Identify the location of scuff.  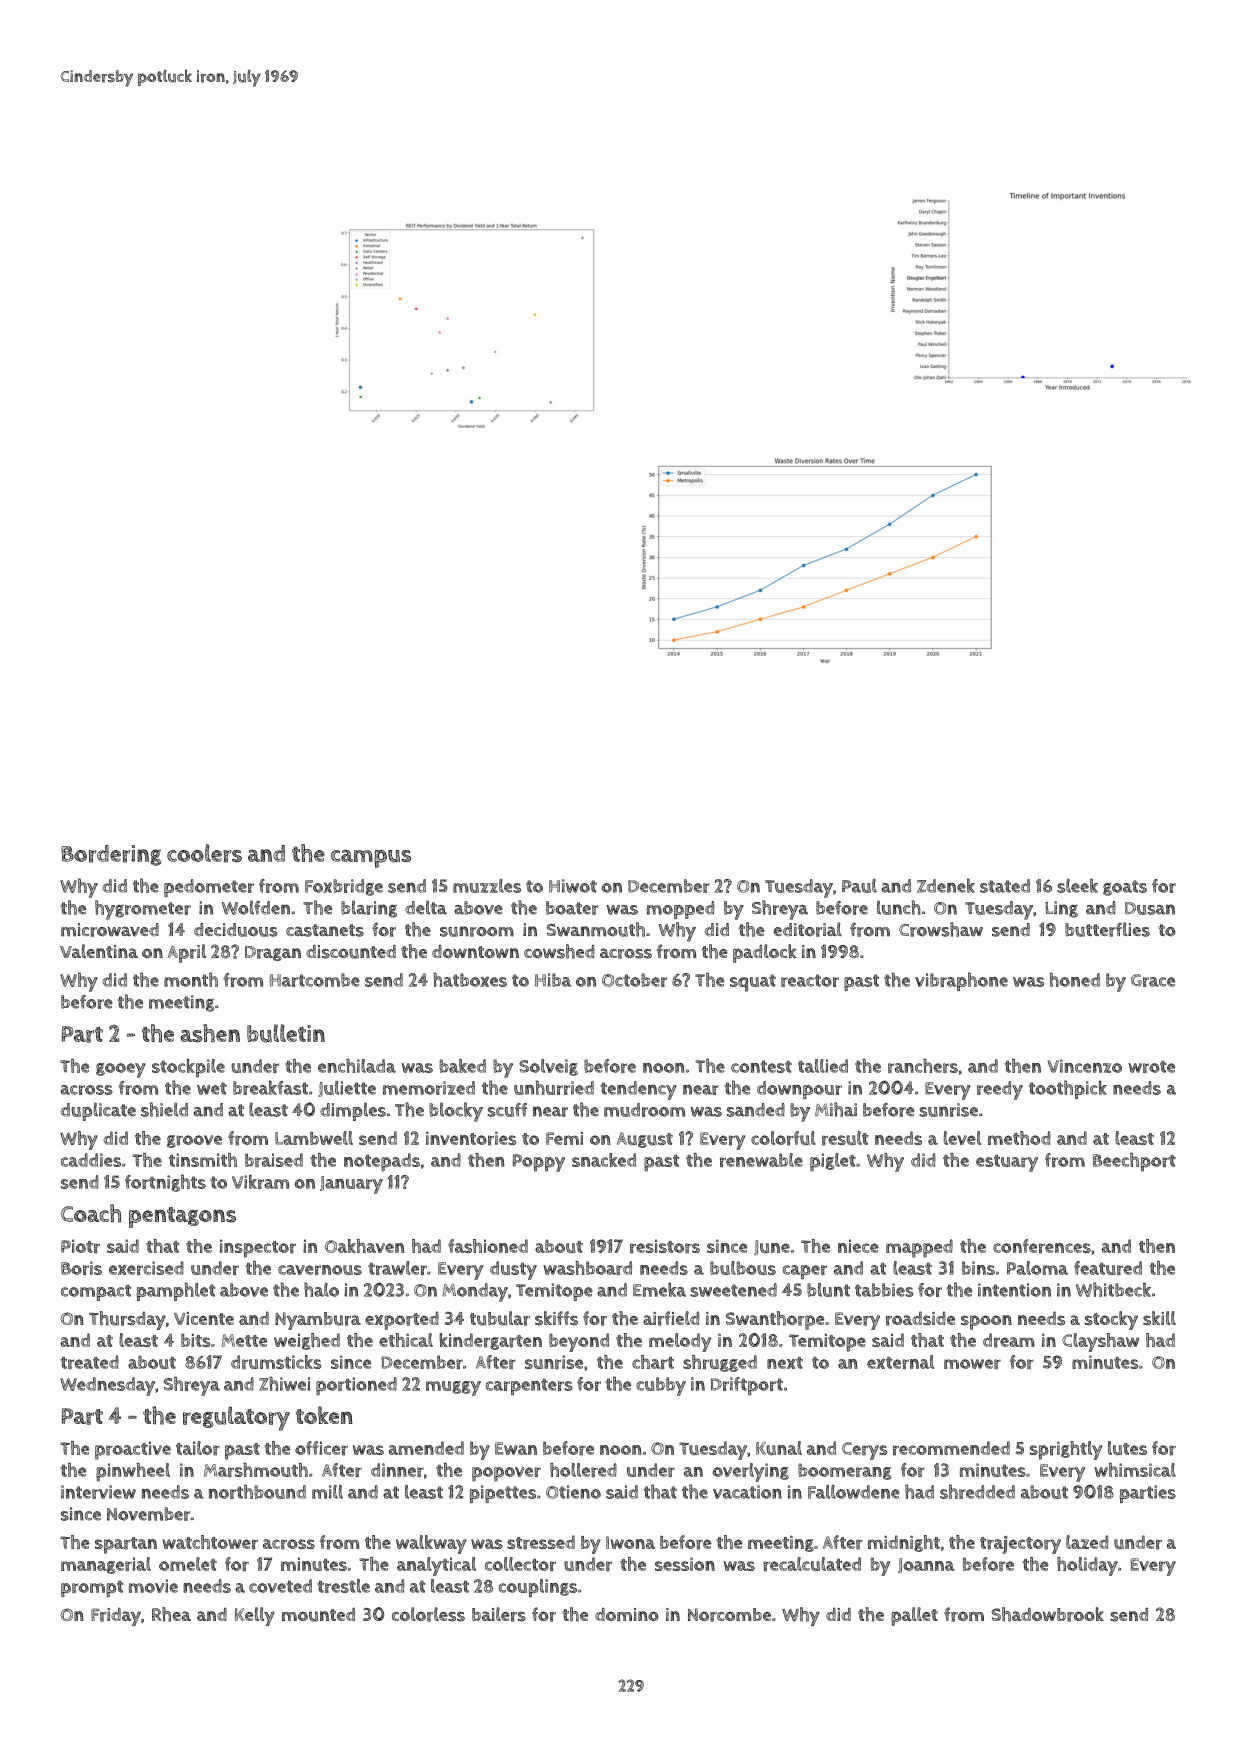
(507, 1110).
